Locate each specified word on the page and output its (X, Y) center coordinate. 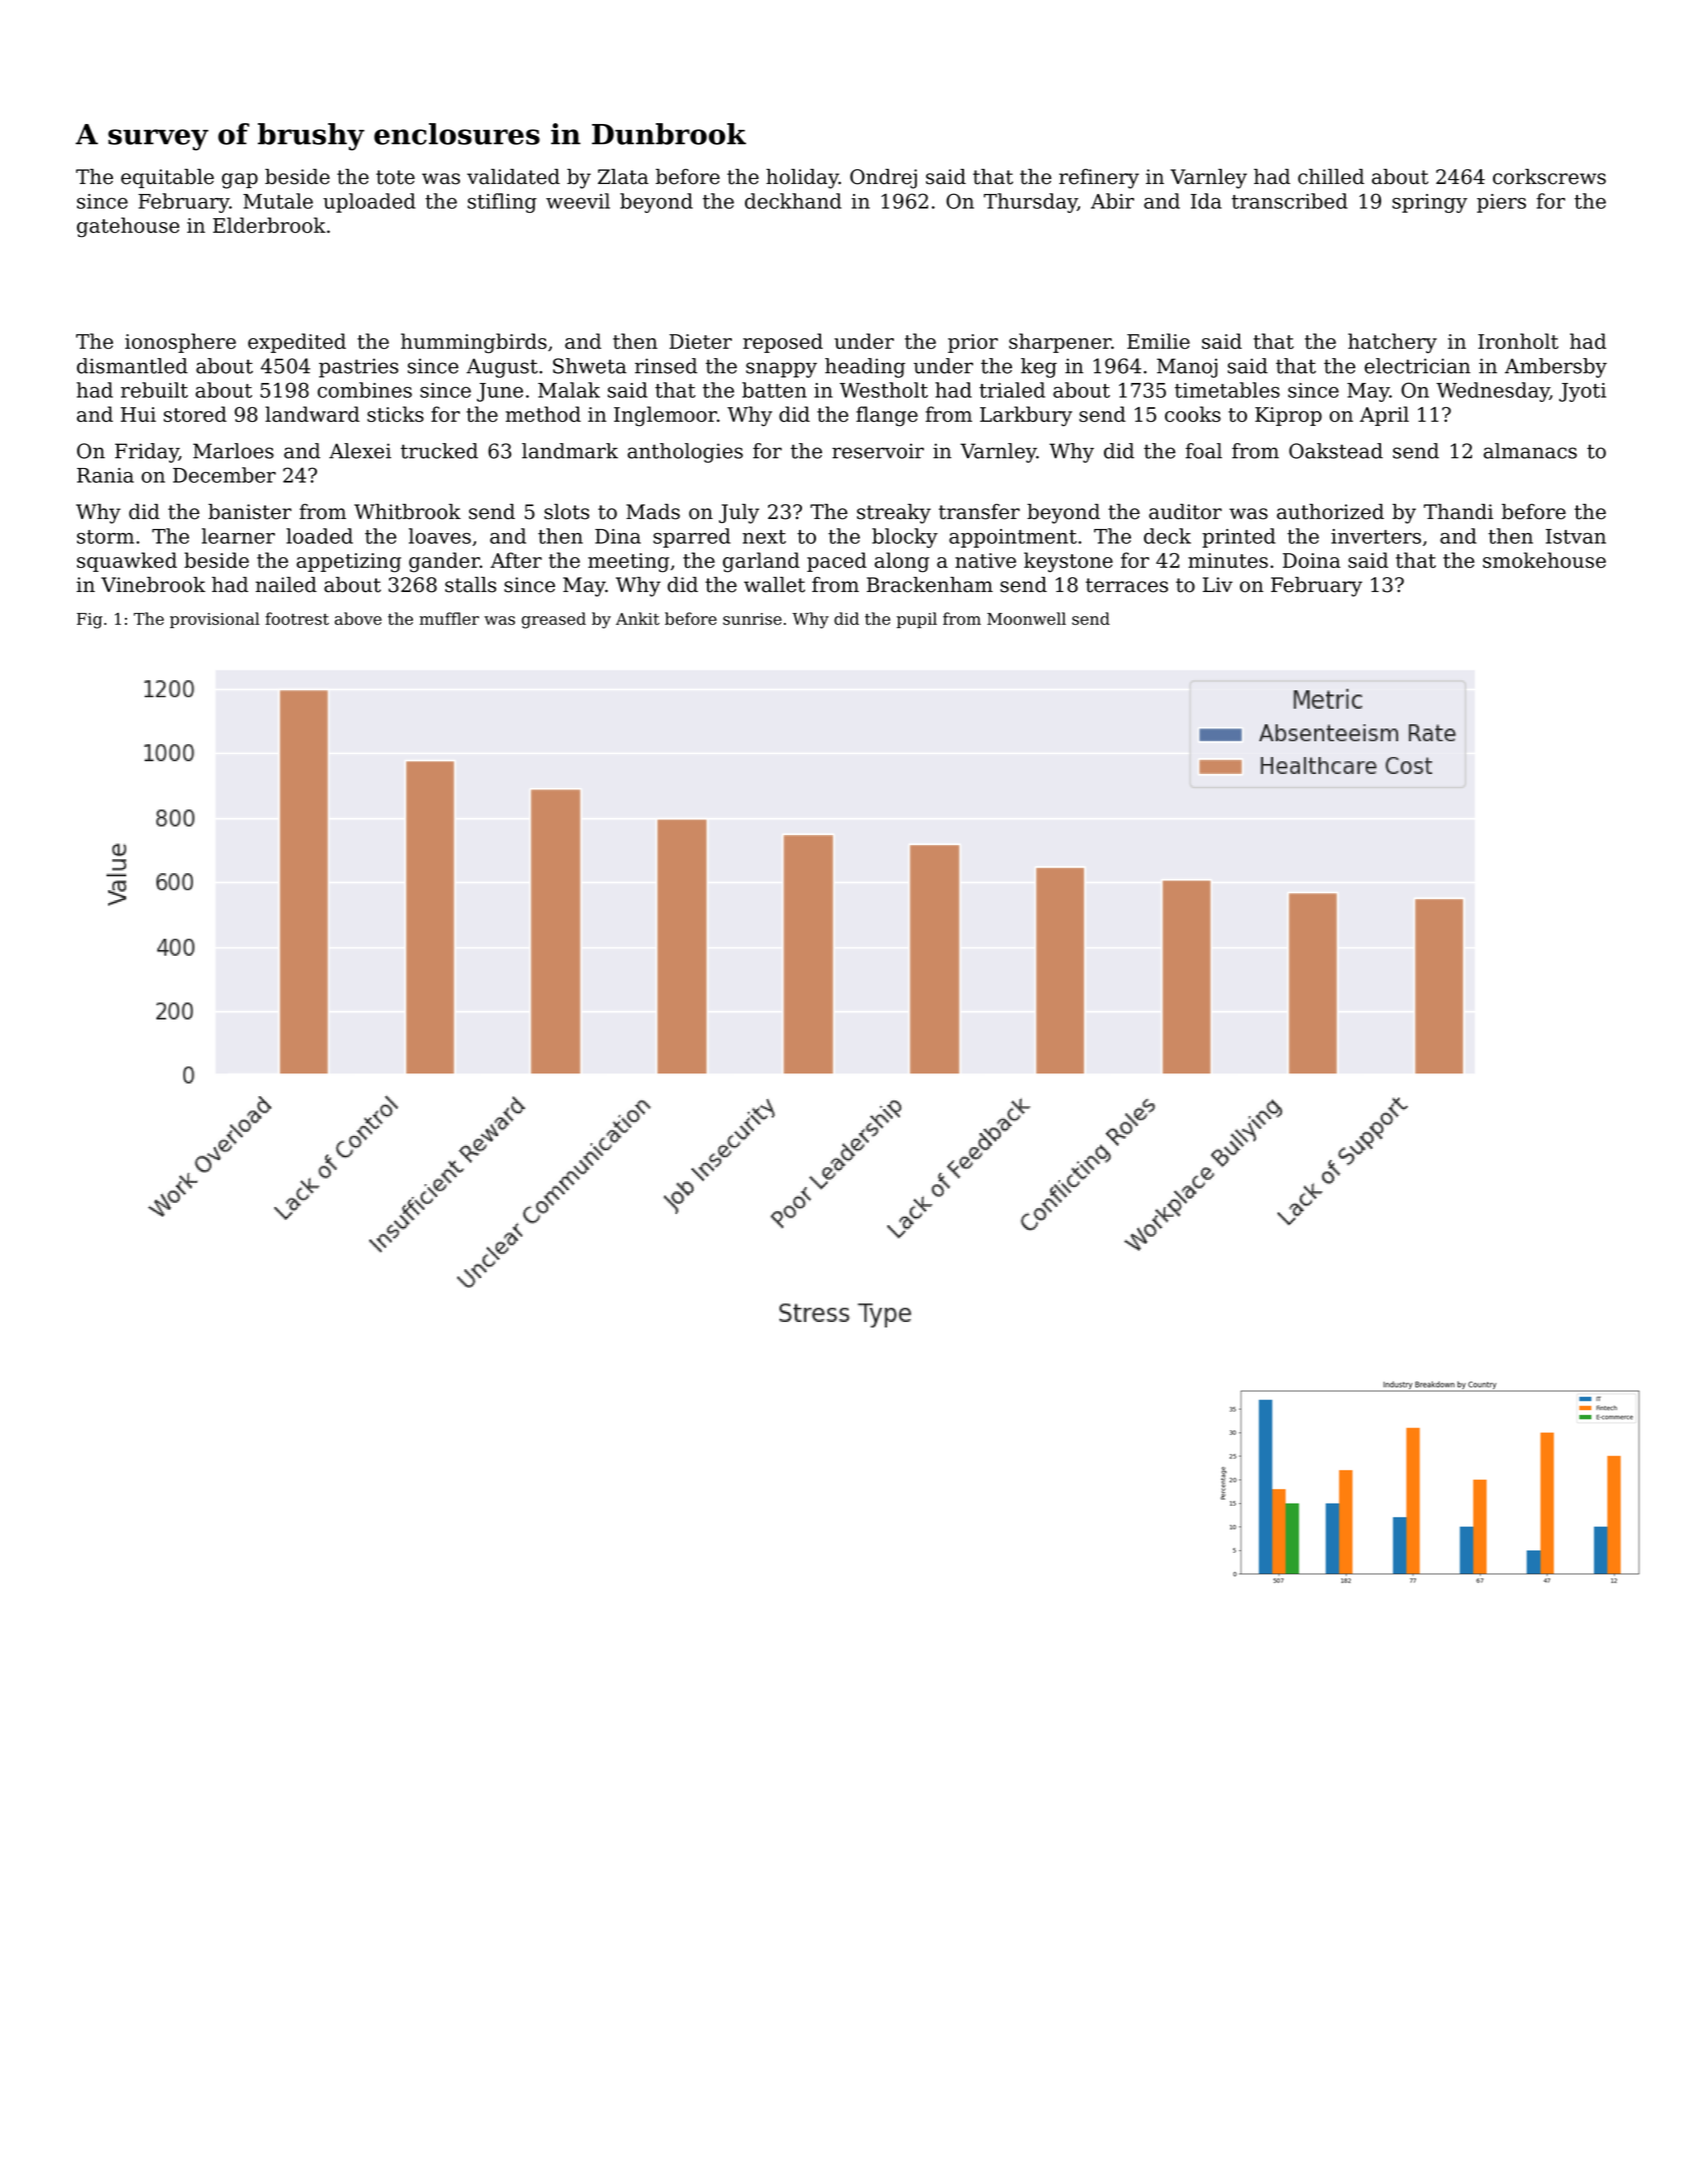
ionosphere (180, 343)
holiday (802, 179)
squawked (127, 562)
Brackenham (930, 585)
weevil (578, 201)
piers (1501, 203)
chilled (1331, 177)
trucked (439, 451)
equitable (167, 178)
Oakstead (1336, 451)
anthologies (685, 453)
